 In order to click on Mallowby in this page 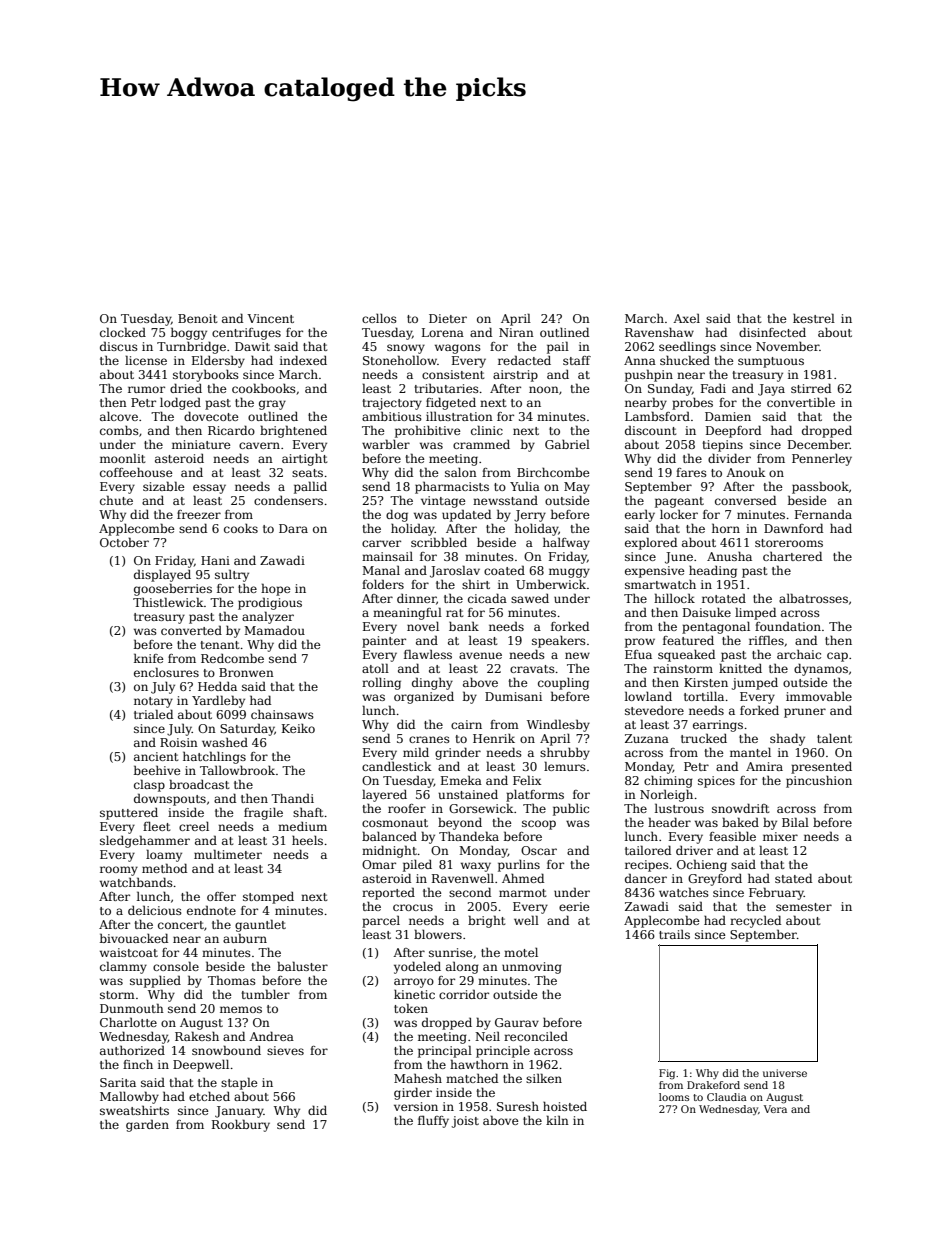, I will do `click(129, 1097)`.
